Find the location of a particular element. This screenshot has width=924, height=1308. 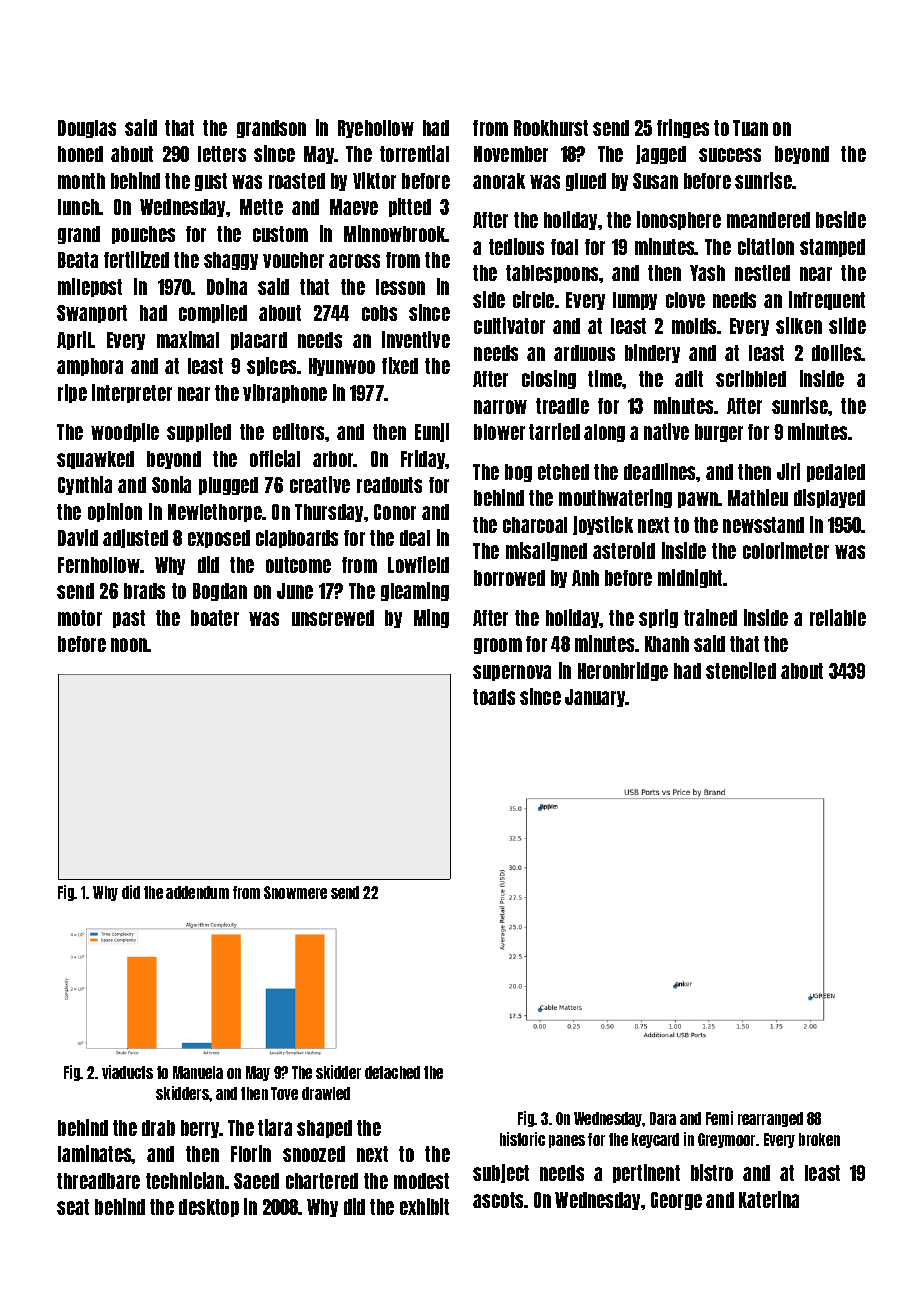

reliable is located at coordinates (838, 617).
